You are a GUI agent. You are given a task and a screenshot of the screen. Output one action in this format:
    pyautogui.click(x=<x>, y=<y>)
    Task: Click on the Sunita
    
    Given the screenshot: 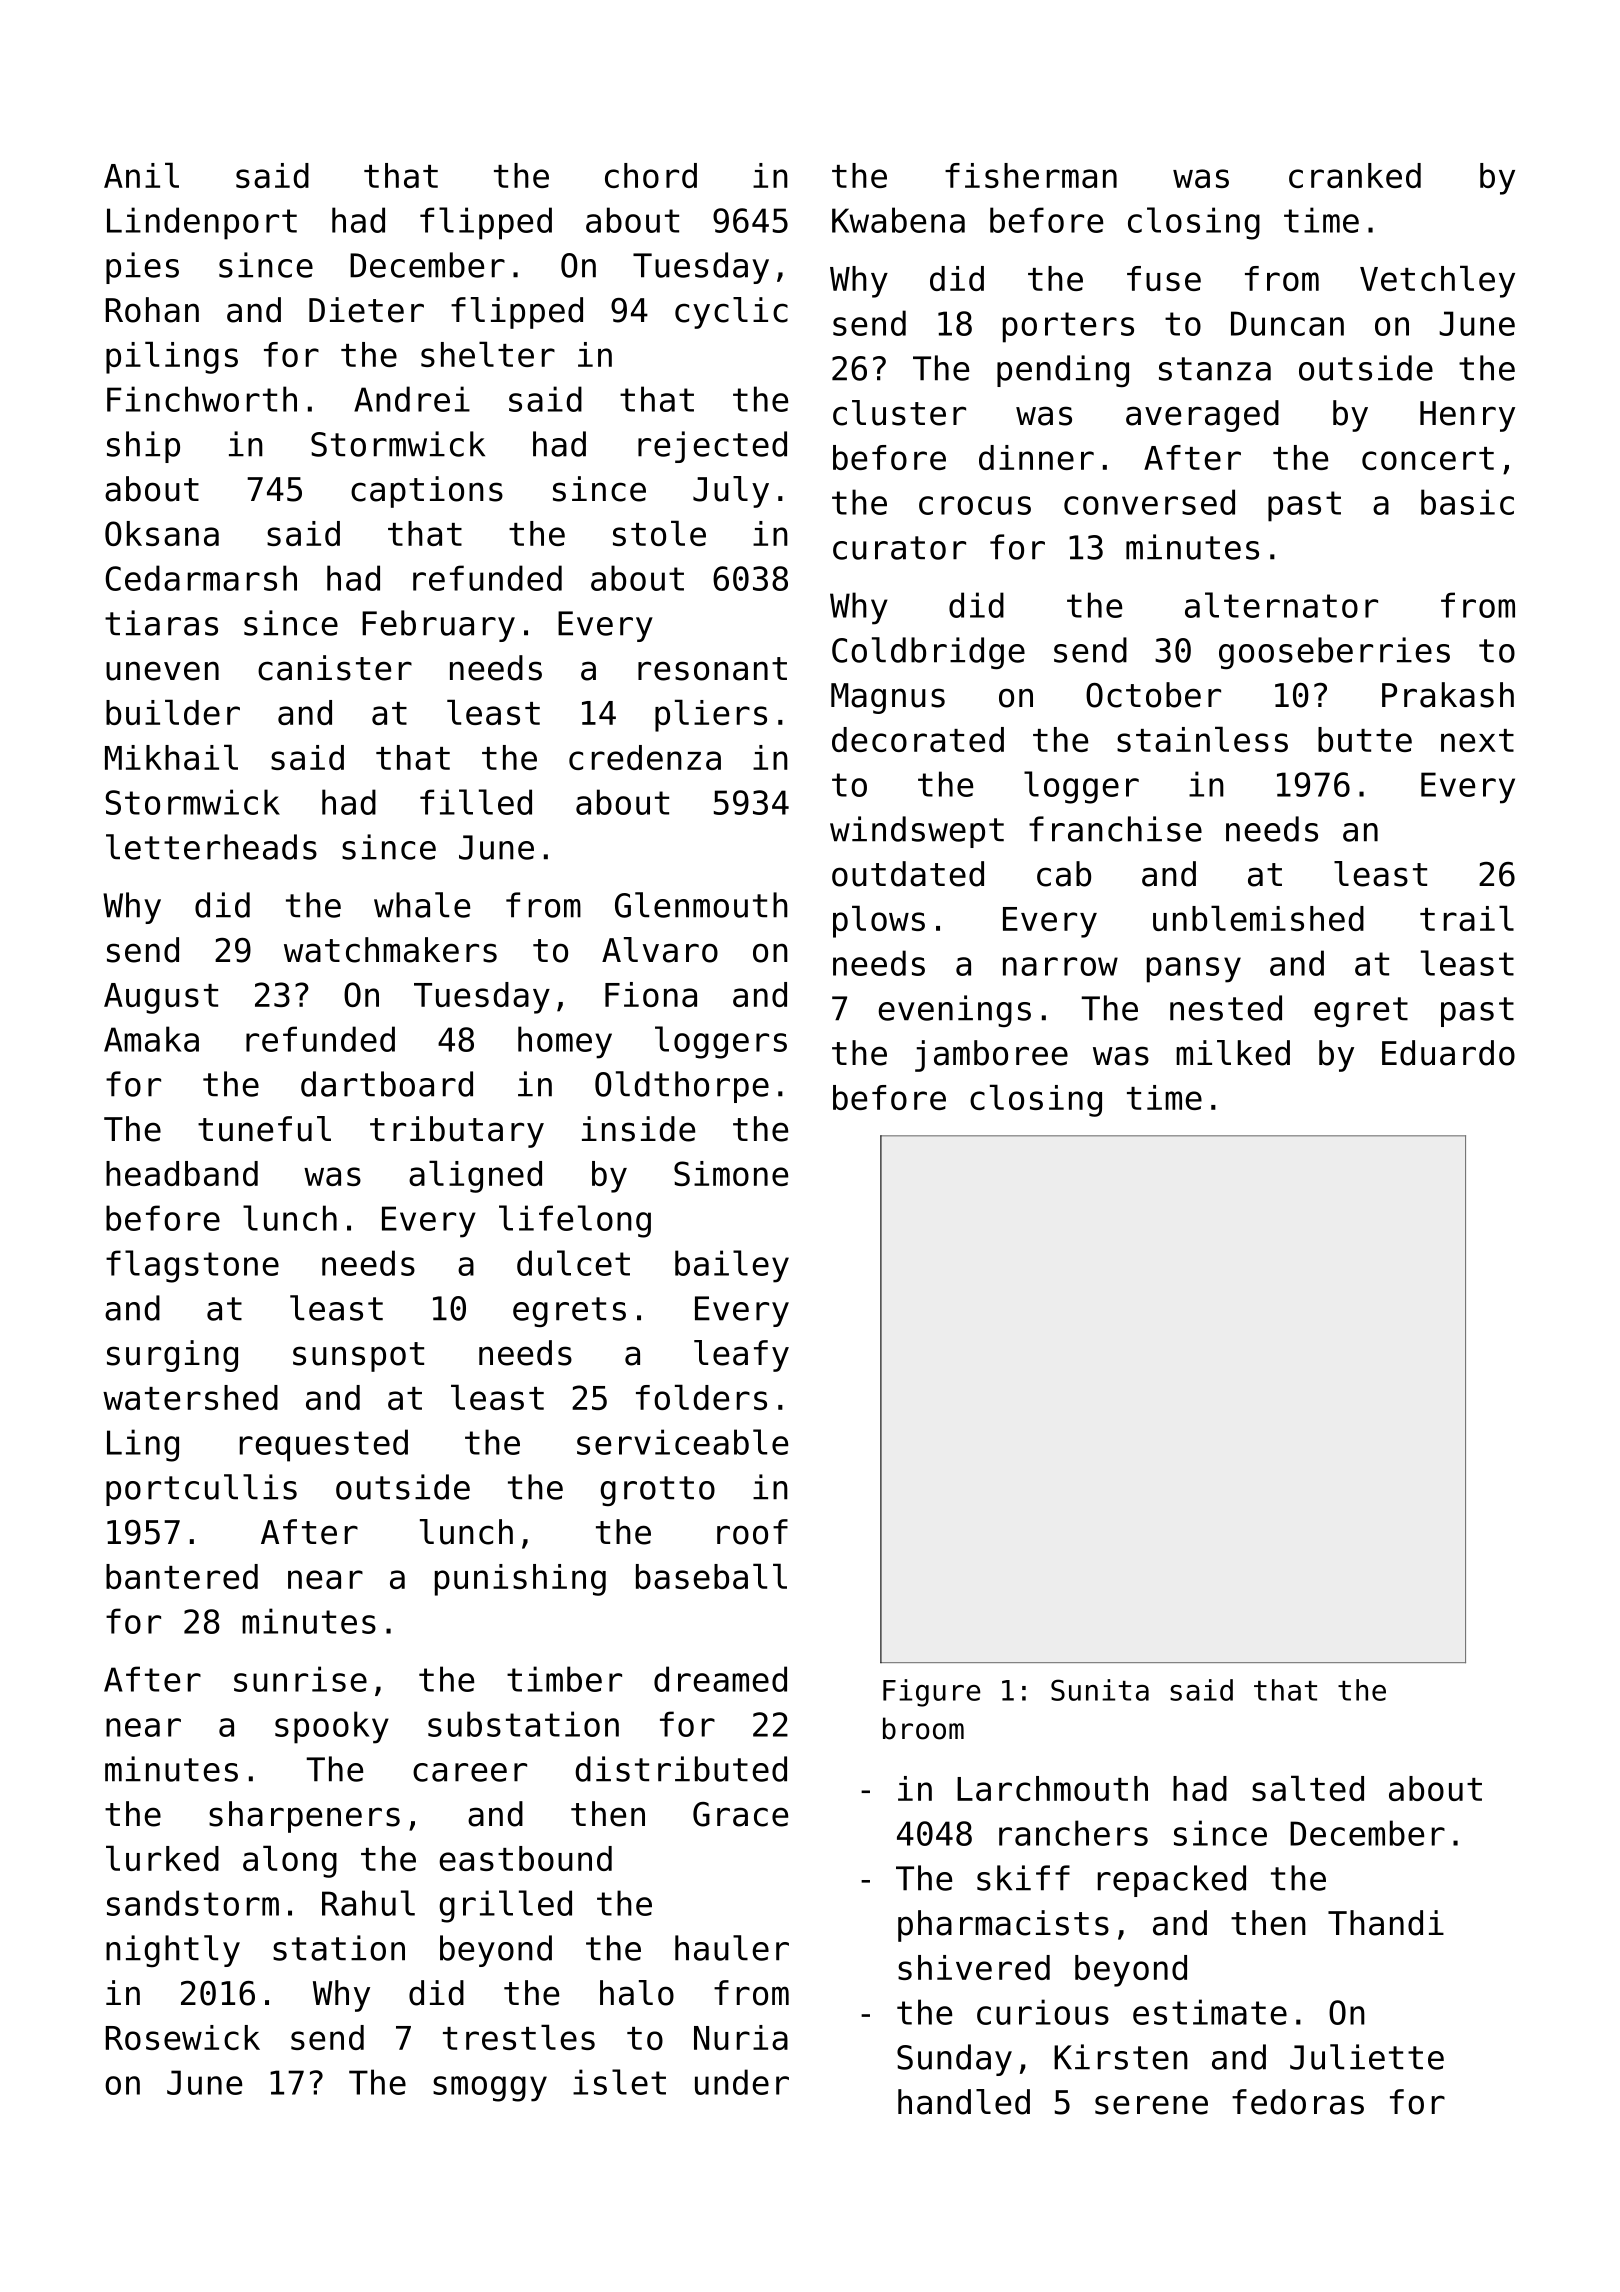 What is the action you would take?
    pyautogui.click(x=1100, y=1690)
